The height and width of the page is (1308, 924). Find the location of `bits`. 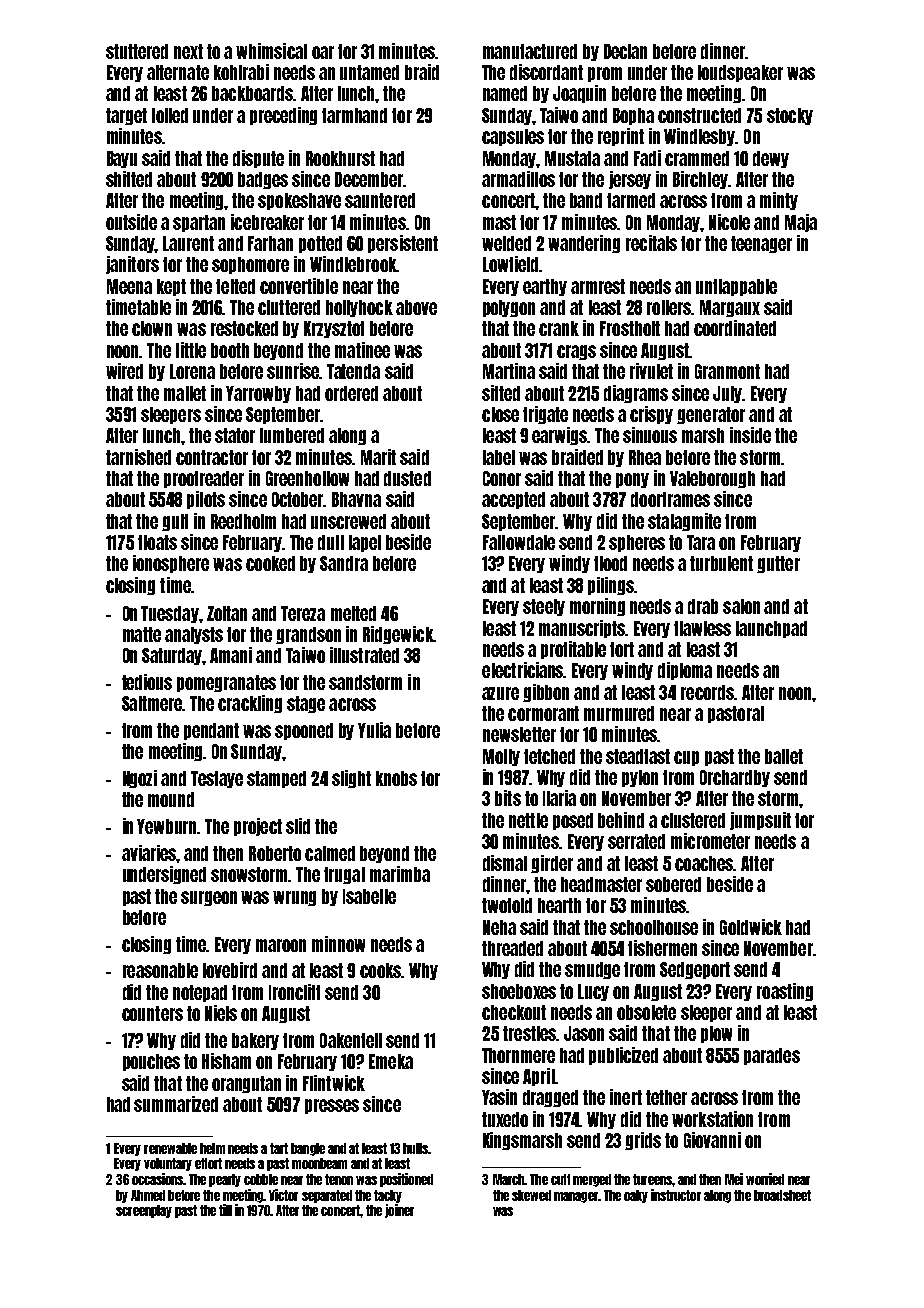

bits is located at coordinates (508, 798).
